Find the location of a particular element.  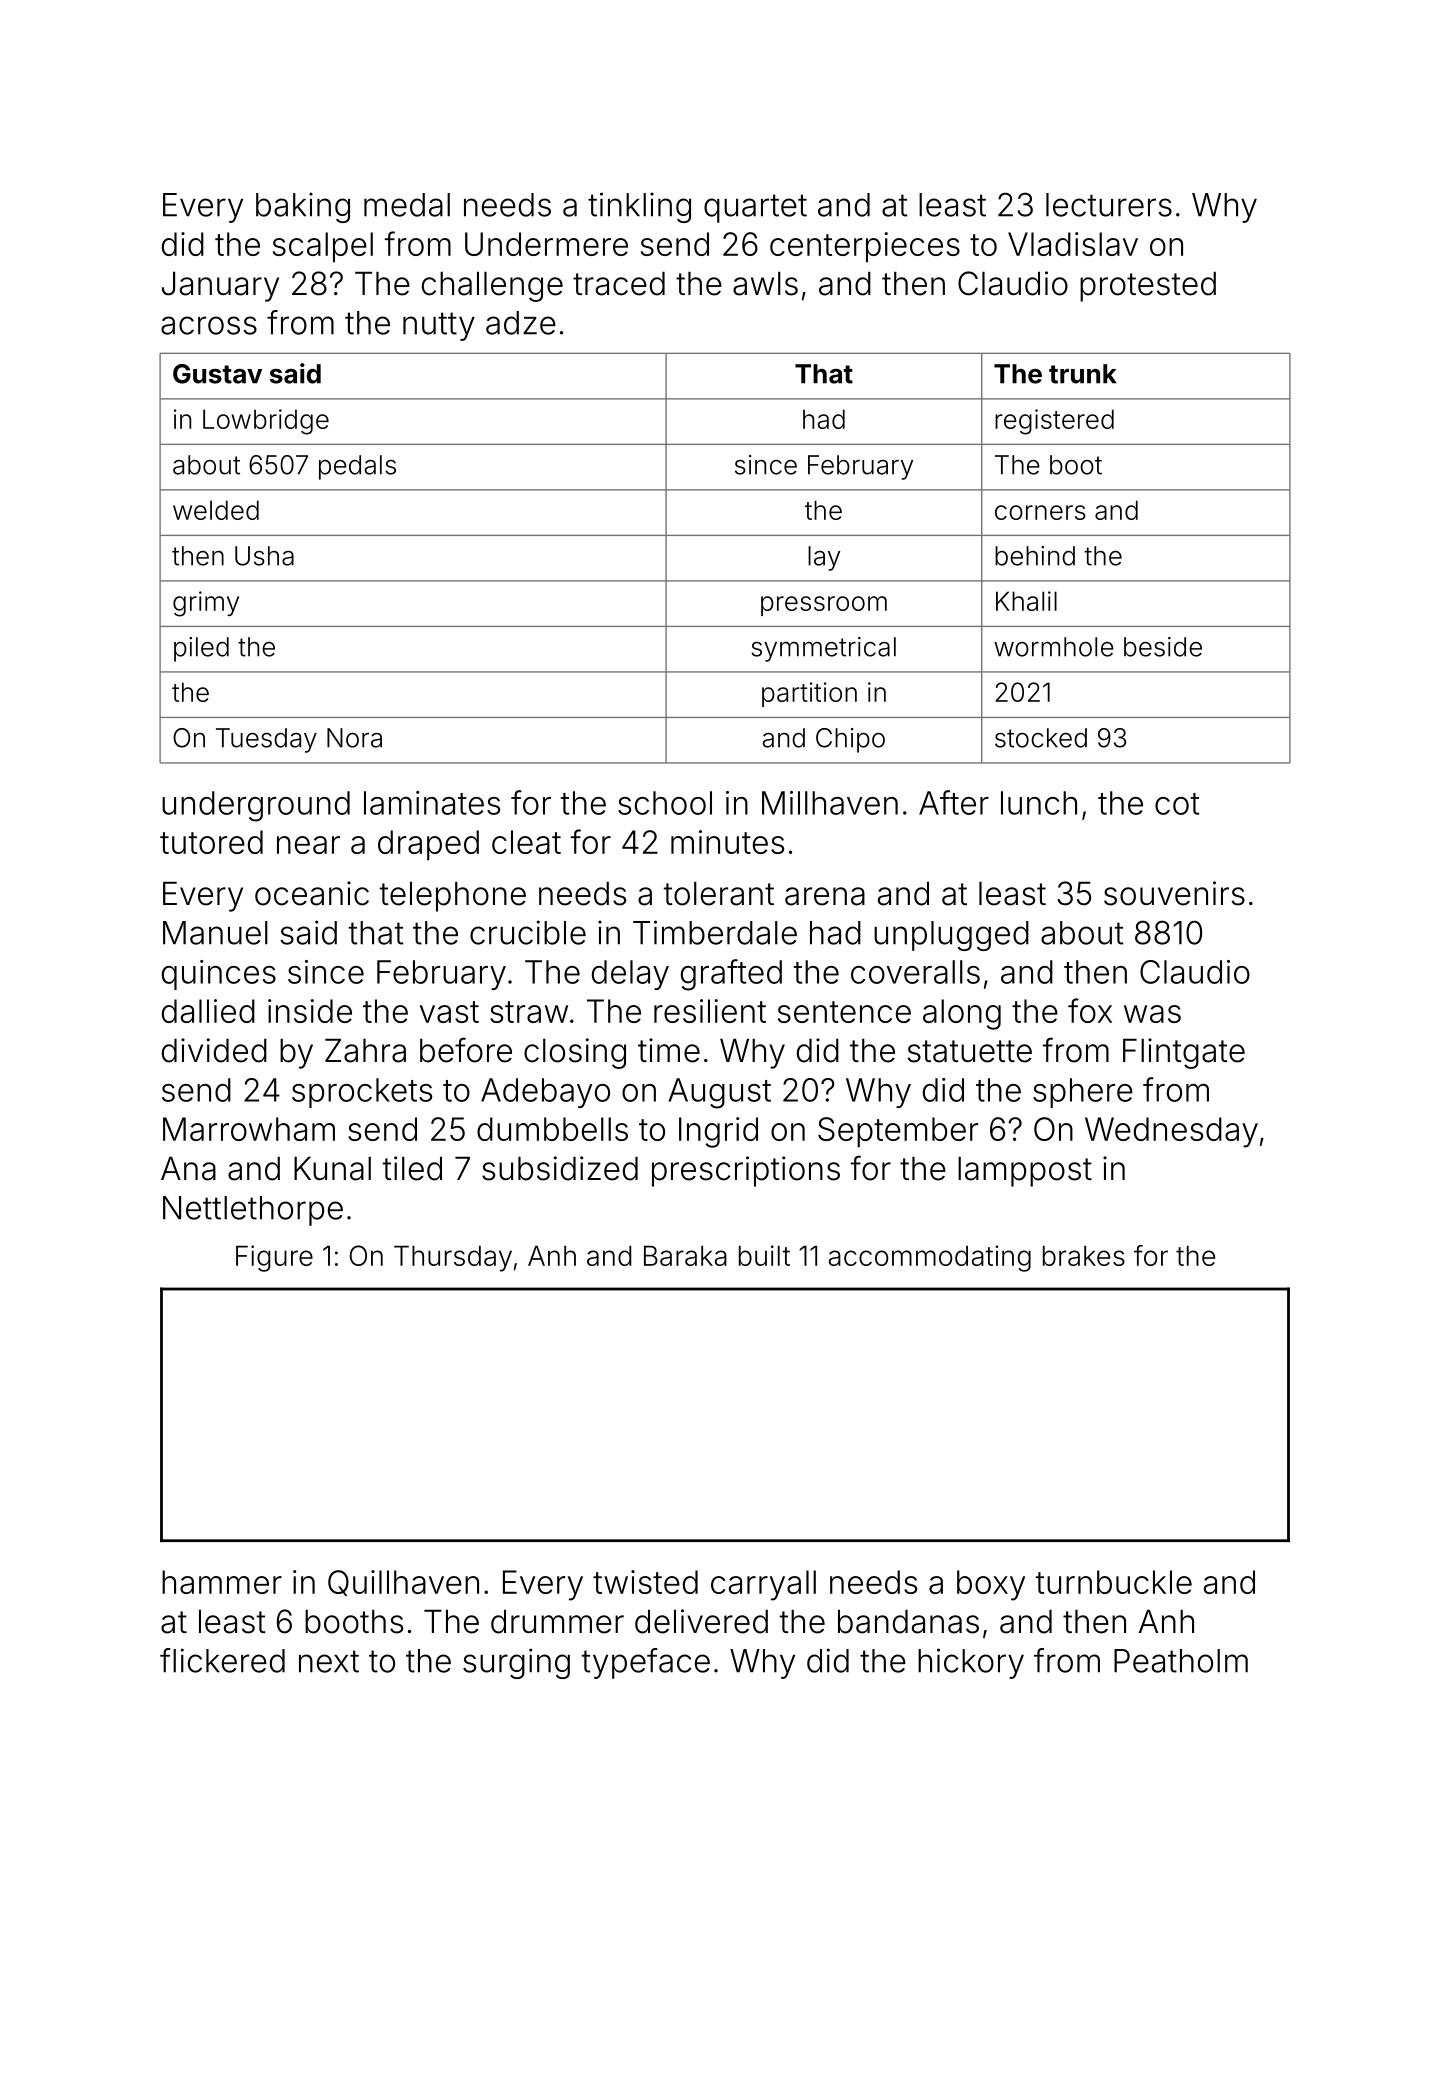

cot is located at coordinates (1177, 804).
